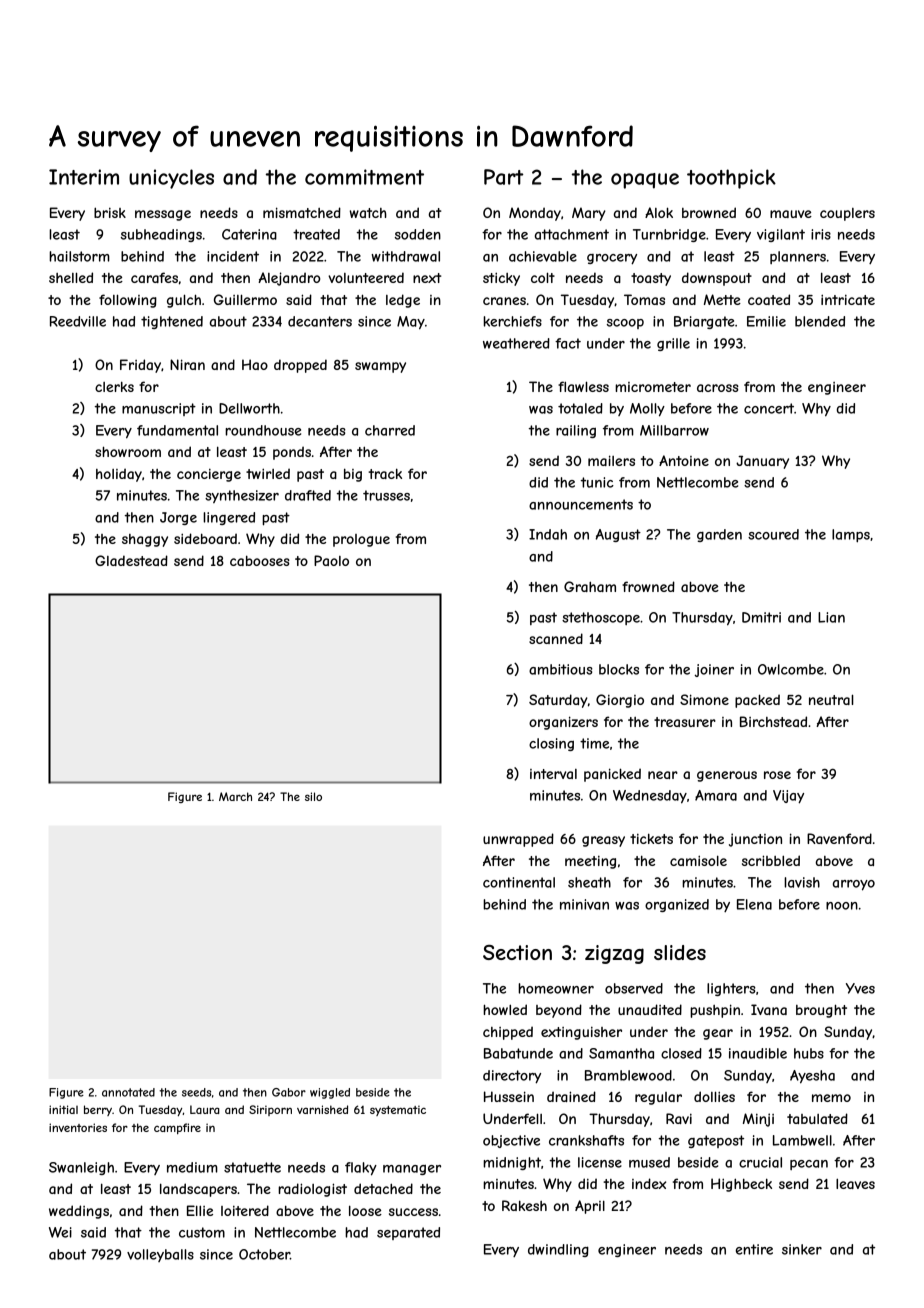 This screenshot has width=924, height=1308. Describe the element at coordinates (353, 475) in the screenshot. I see `big` at that location.
